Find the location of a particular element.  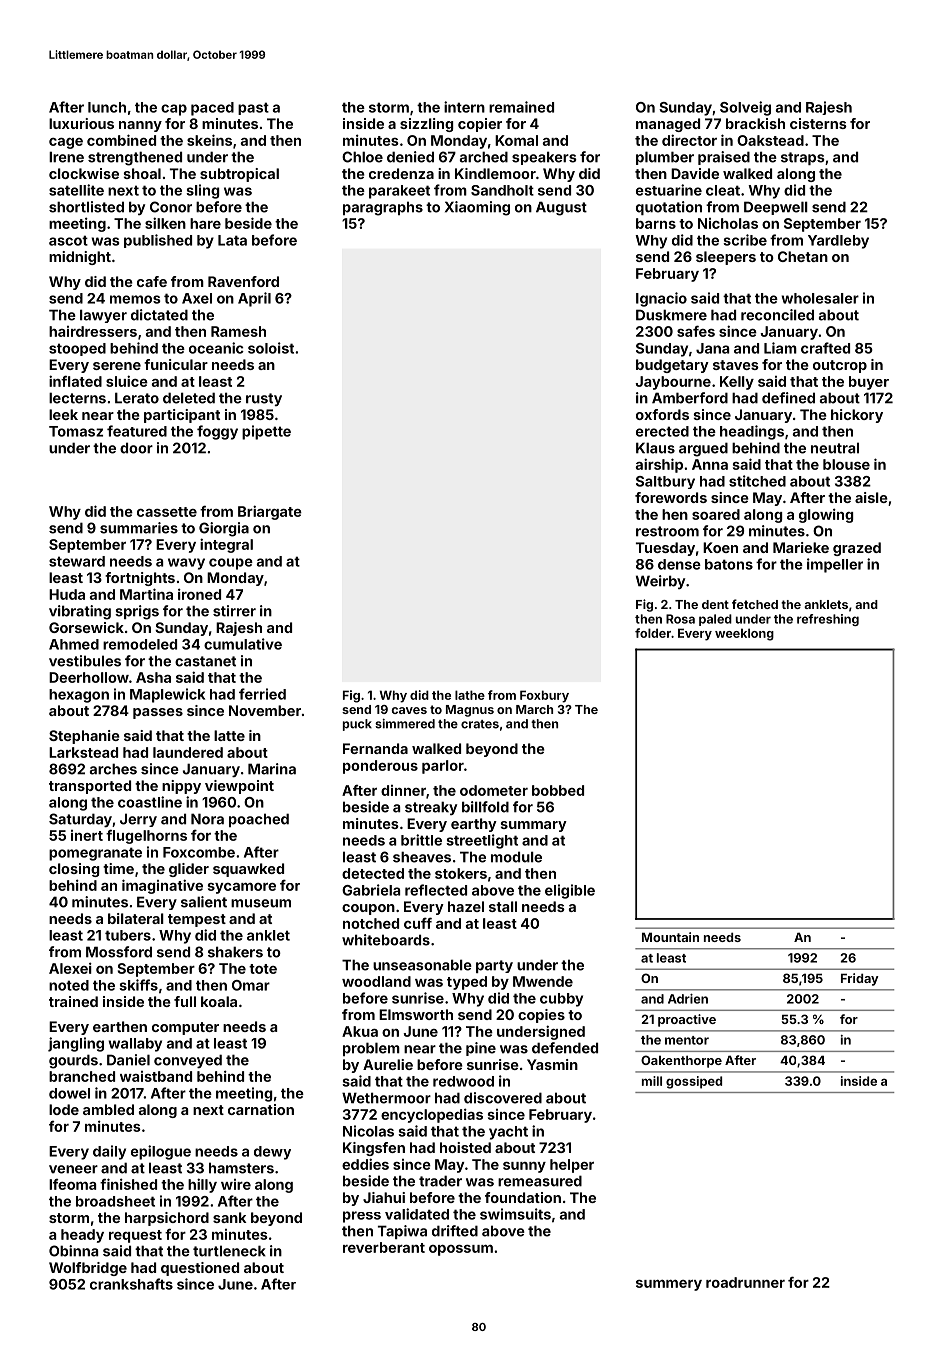

cubby is located at coordinates (561, 1000).
